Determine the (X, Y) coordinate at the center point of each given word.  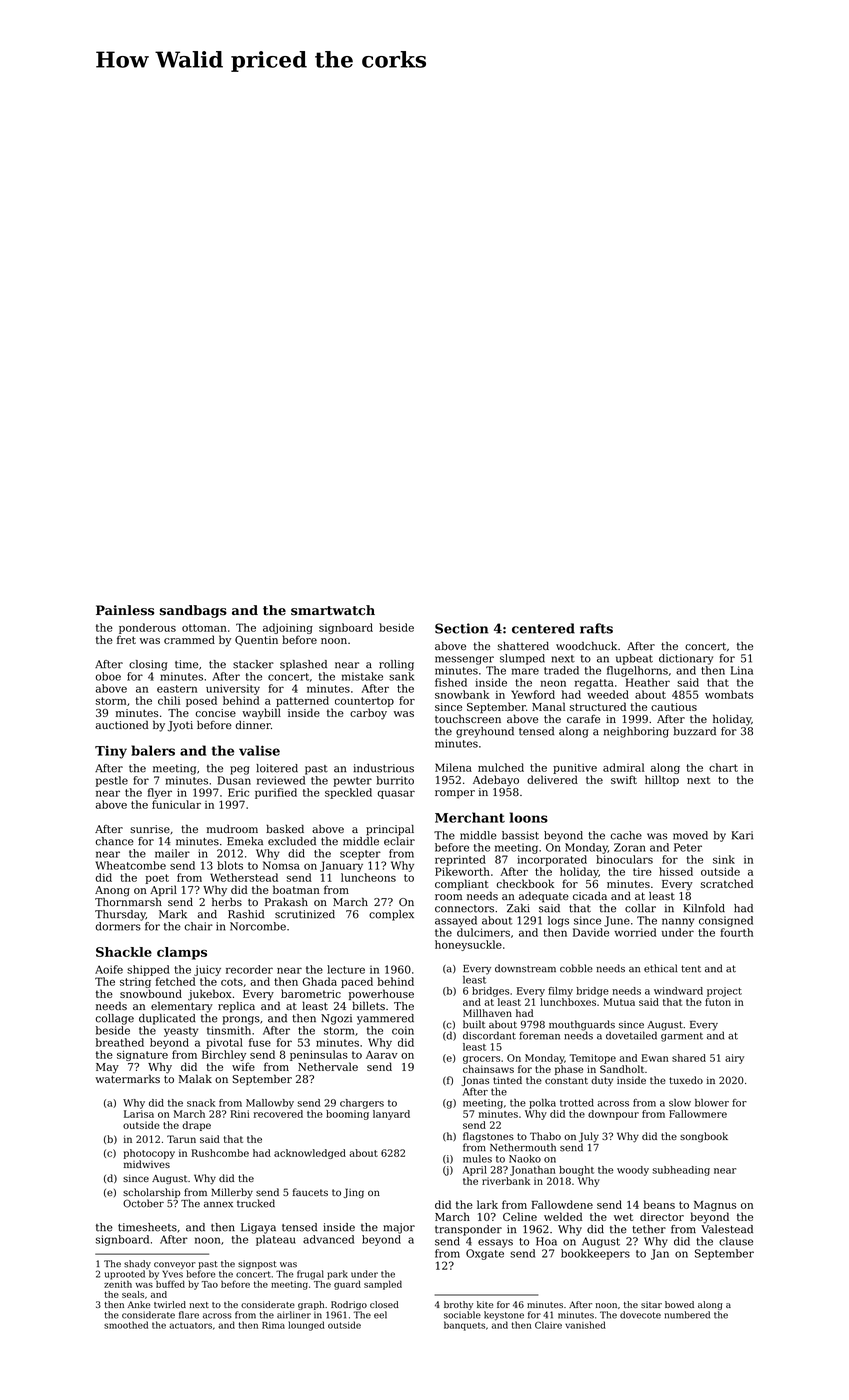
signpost (257, 1264)
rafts (596, 628)
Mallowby (270, 1104)
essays (495, 1243)
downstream (525, 968)
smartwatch (333, 610)
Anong (112, 891)
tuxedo (686, 1080)
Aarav (382, 1055)
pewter (352, 782)
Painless (125, 610)
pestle (112, 781)
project (724, 992)
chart (723, 767)
